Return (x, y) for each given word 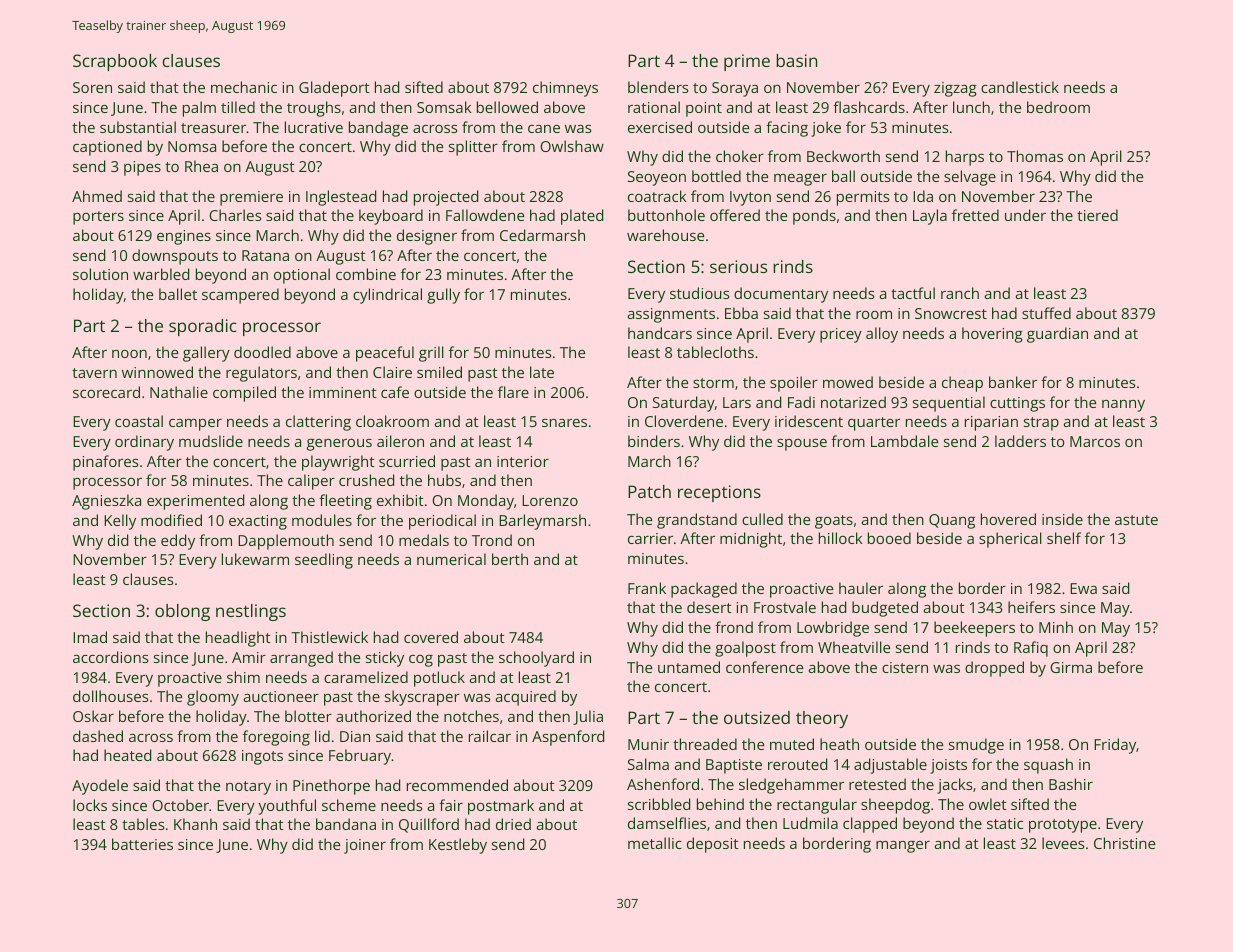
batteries (142, 844)
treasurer (213, 128)
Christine (1124, 843)
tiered (1097, 215)
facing (787, 129)
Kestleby (458, 846)
